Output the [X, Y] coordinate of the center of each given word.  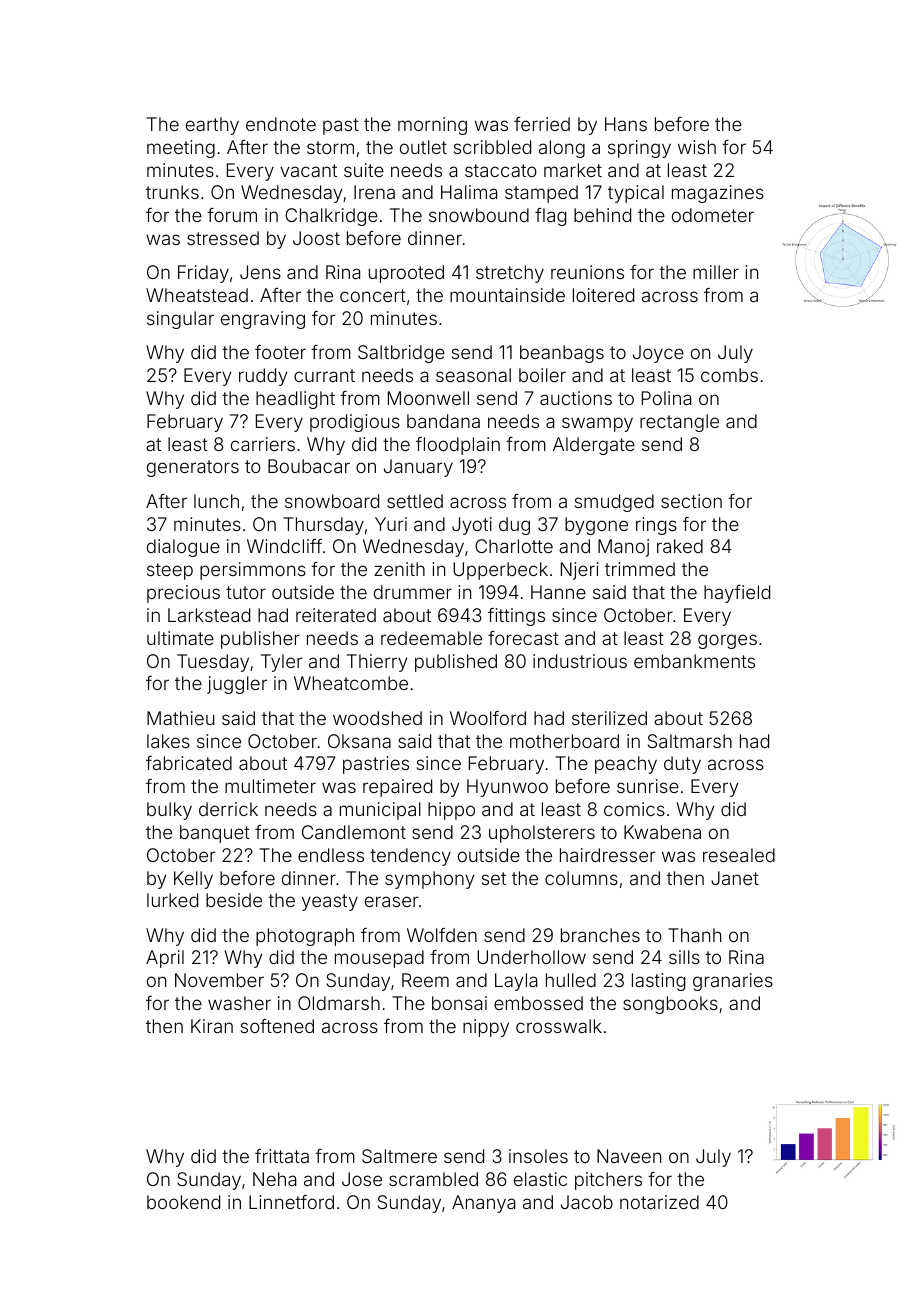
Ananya [483, 1204]
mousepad [379, 959]
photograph [305, 937]
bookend [183, 1202]
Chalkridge [331, 217]
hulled [571, 980]
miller [716, 272]
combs [729, 375]
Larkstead [209, 615]
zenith [399, 569]
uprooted [406, 274]
